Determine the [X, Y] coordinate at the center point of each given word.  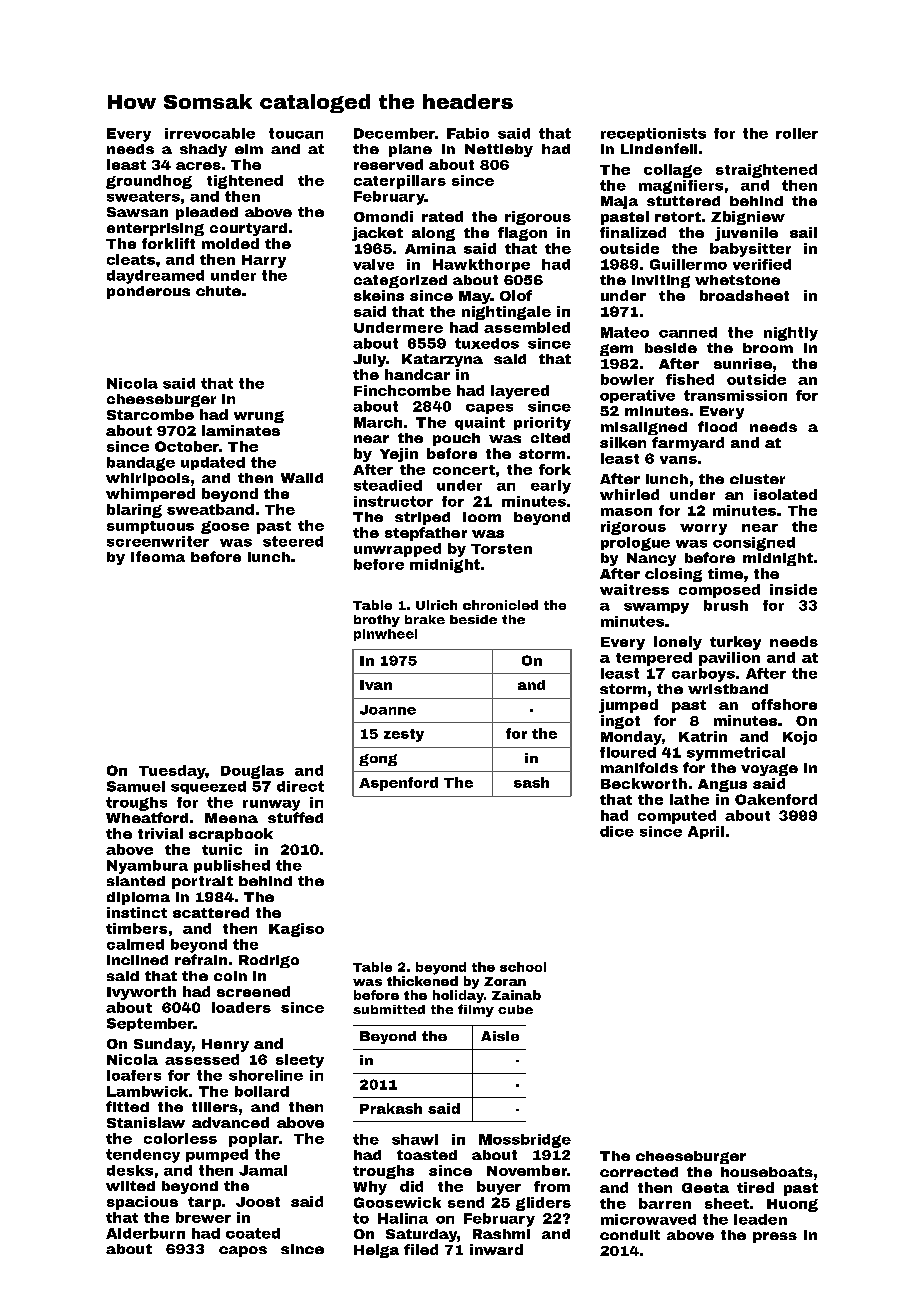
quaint [480, 423]
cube [515, 1009]
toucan [296, 133]
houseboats [767, 1172]
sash [531, 782]
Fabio [468, 133]
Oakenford [776, 799]
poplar [254, 1140]
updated [213, 463]
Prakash [391, 1108]
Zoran [505, 981]
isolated [785, 494]
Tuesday [172, 772]
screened [253, 991]
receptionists [653, 134]
